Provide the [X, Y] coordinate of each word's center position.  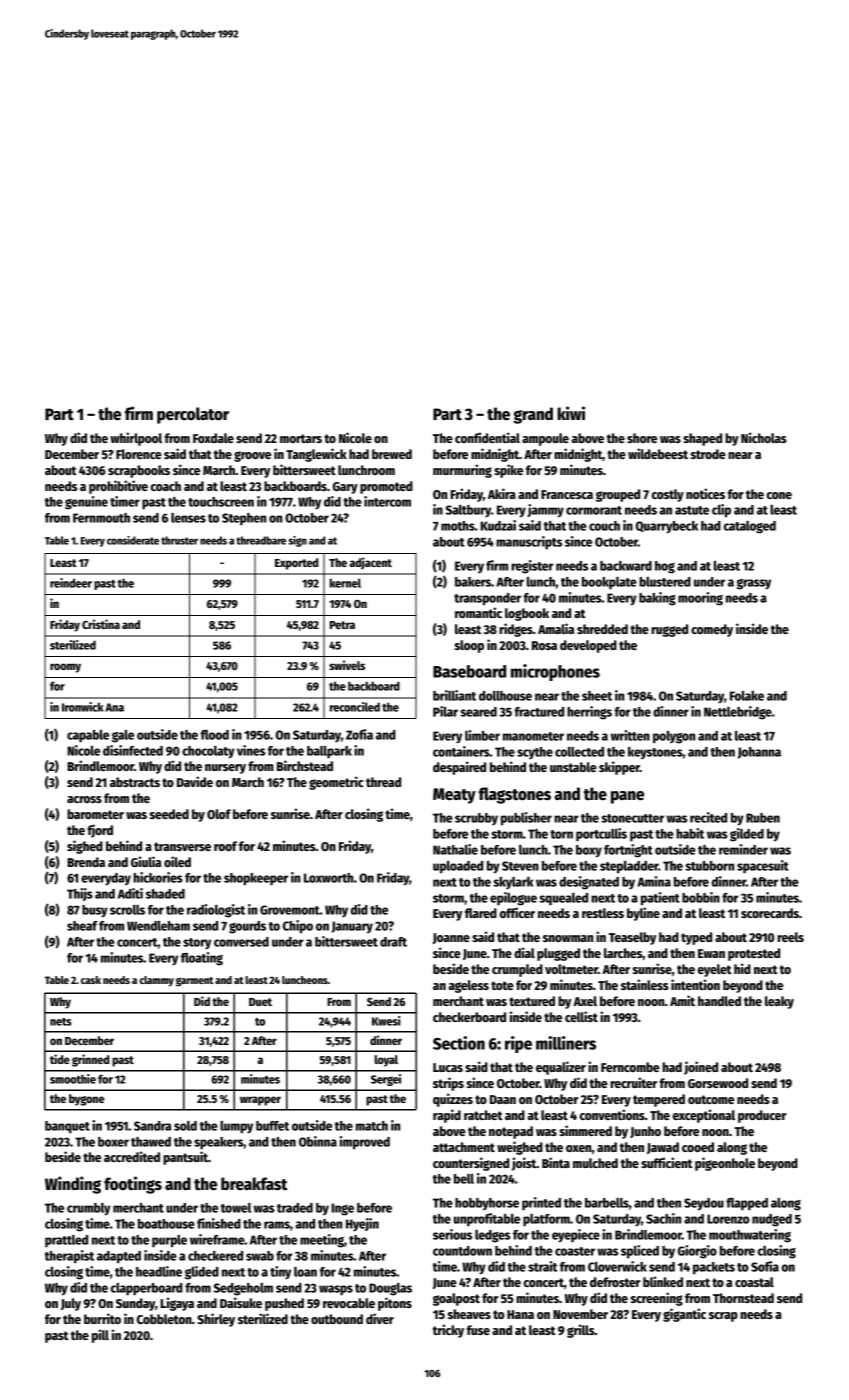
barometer [95, 814]
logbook [527, 614]
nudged [772, 1220]
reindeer [71, 583]
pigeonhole [725, 1164]
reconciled [355, 707]
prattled [66, 1241]
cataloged [750, 527]
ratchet [483, 1115]
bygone [87, 1100]
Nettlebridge [738, 713]
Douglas [390, 1289]
